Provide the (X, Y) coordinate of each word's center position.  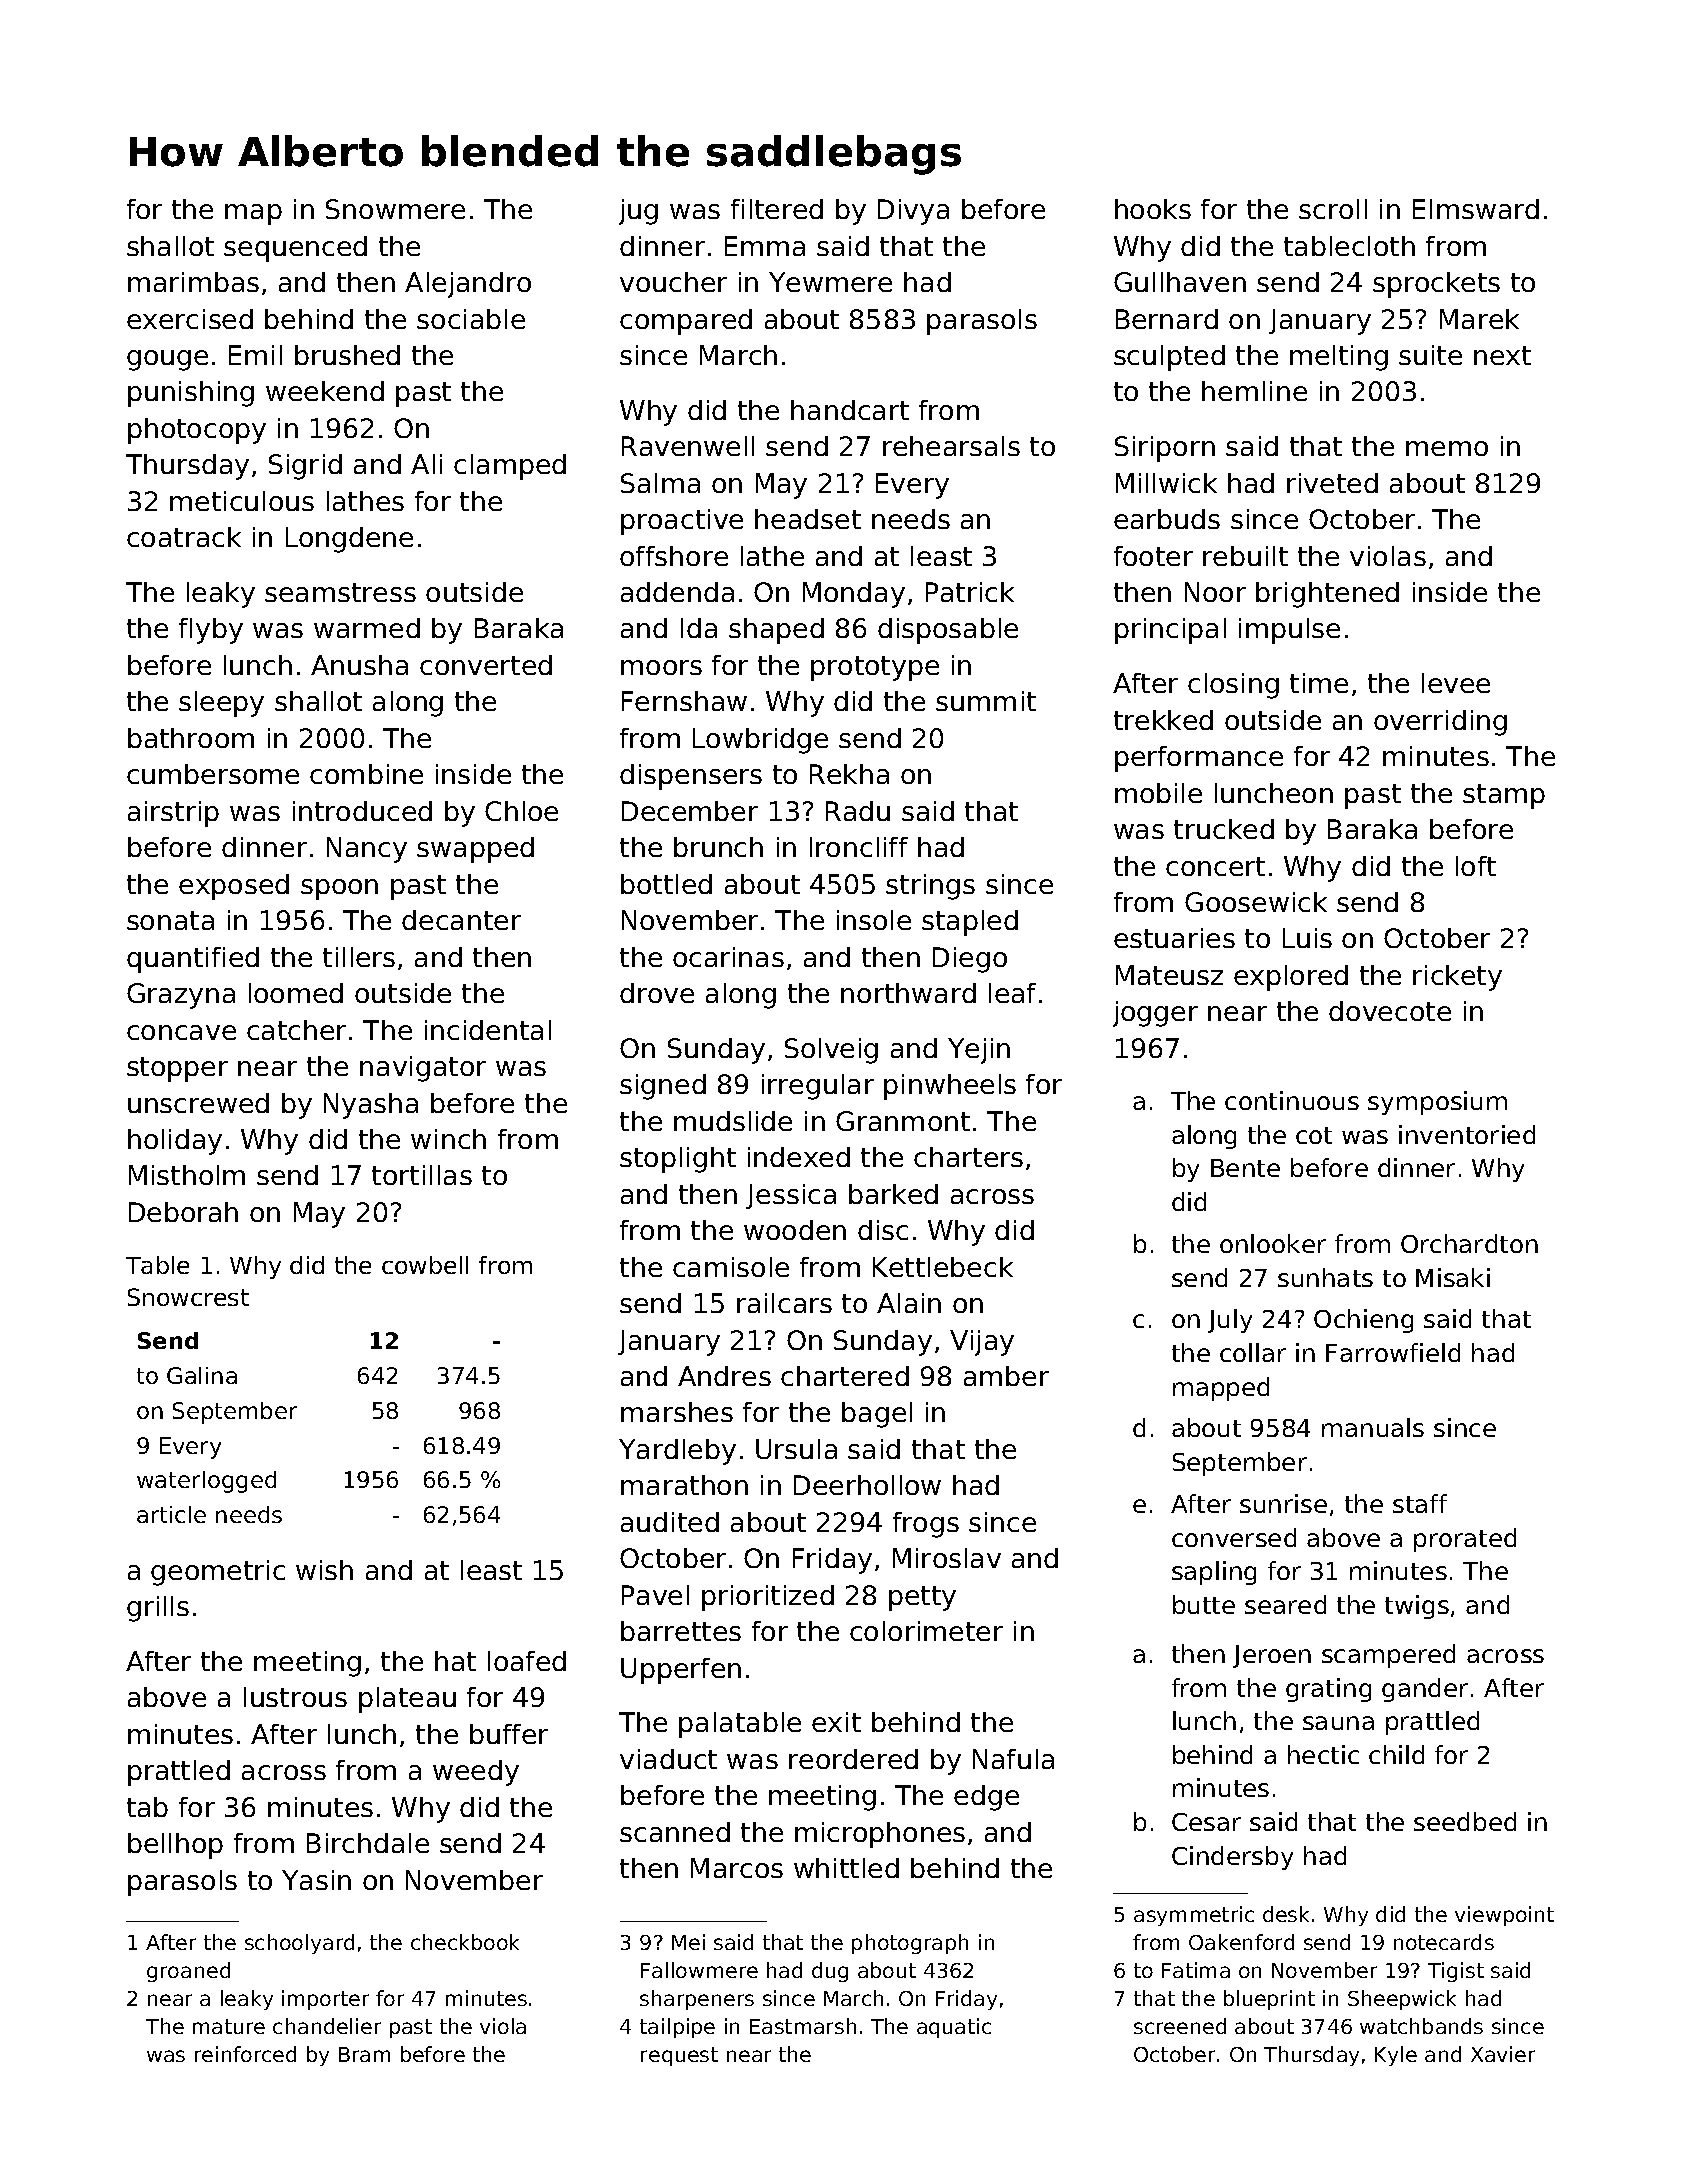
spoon (339, 889)
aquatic (954, 2028)
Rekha (849, 774)
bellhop (175, 1846)
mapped (1221, 1389)
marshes (677, 1412)
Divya (913, 212)
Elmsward (1476, 209)
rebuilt (1245, 556)
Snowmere (395, 209)
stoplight (678, 1160)
